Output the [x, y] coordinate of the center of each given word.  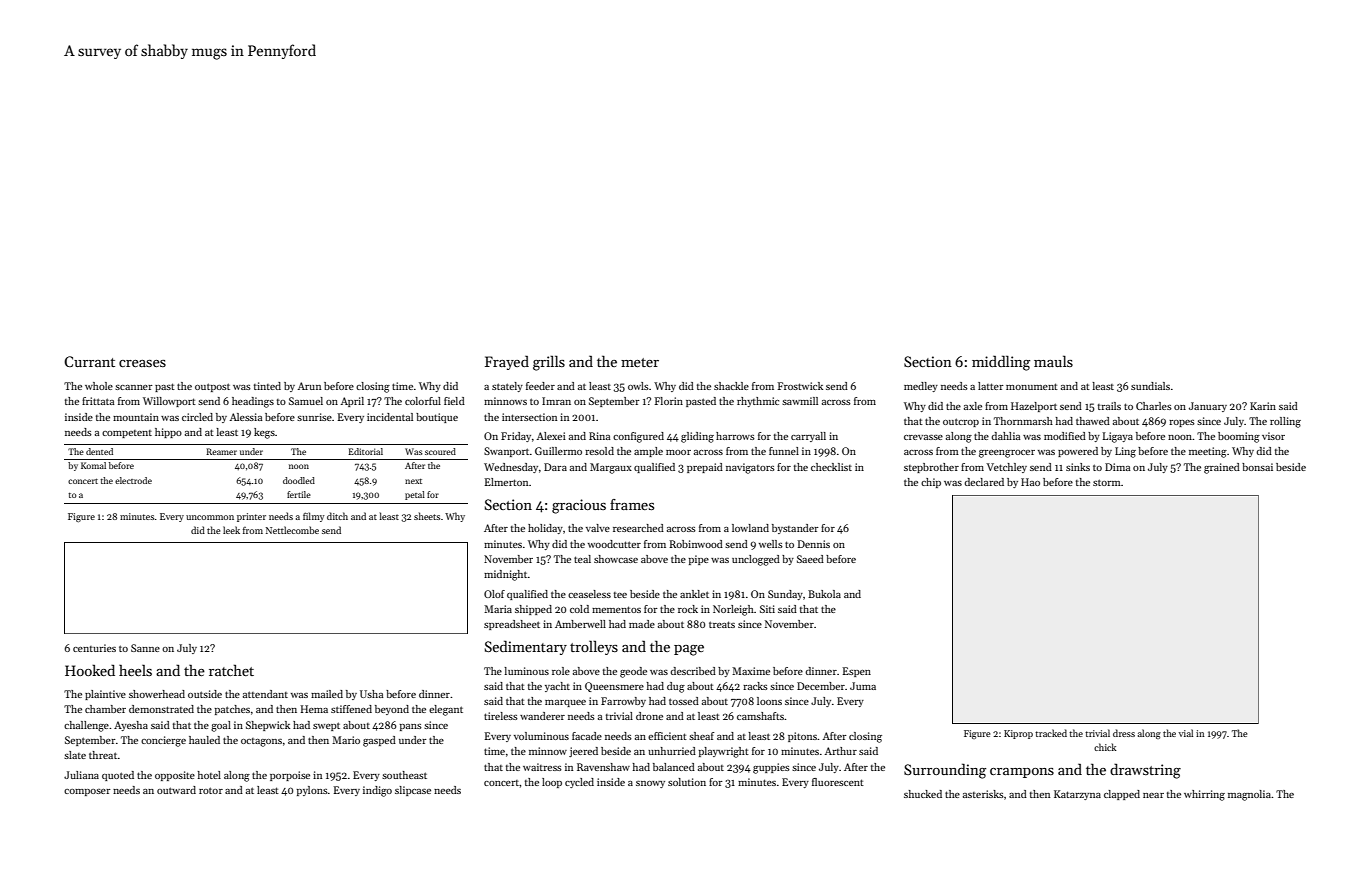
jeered [583, 752]
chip [931, 483]
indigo [377, 791]
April [352, 402]
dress [1124, 733]
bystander [795, 529]
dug [676, 687]
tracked [1051, 733]
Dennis [814, 544]
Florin [669, 401]
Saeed [810, 559]
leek [231, 530]
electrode [133, 480]
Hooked [90, 670]
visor [1273, 436]
